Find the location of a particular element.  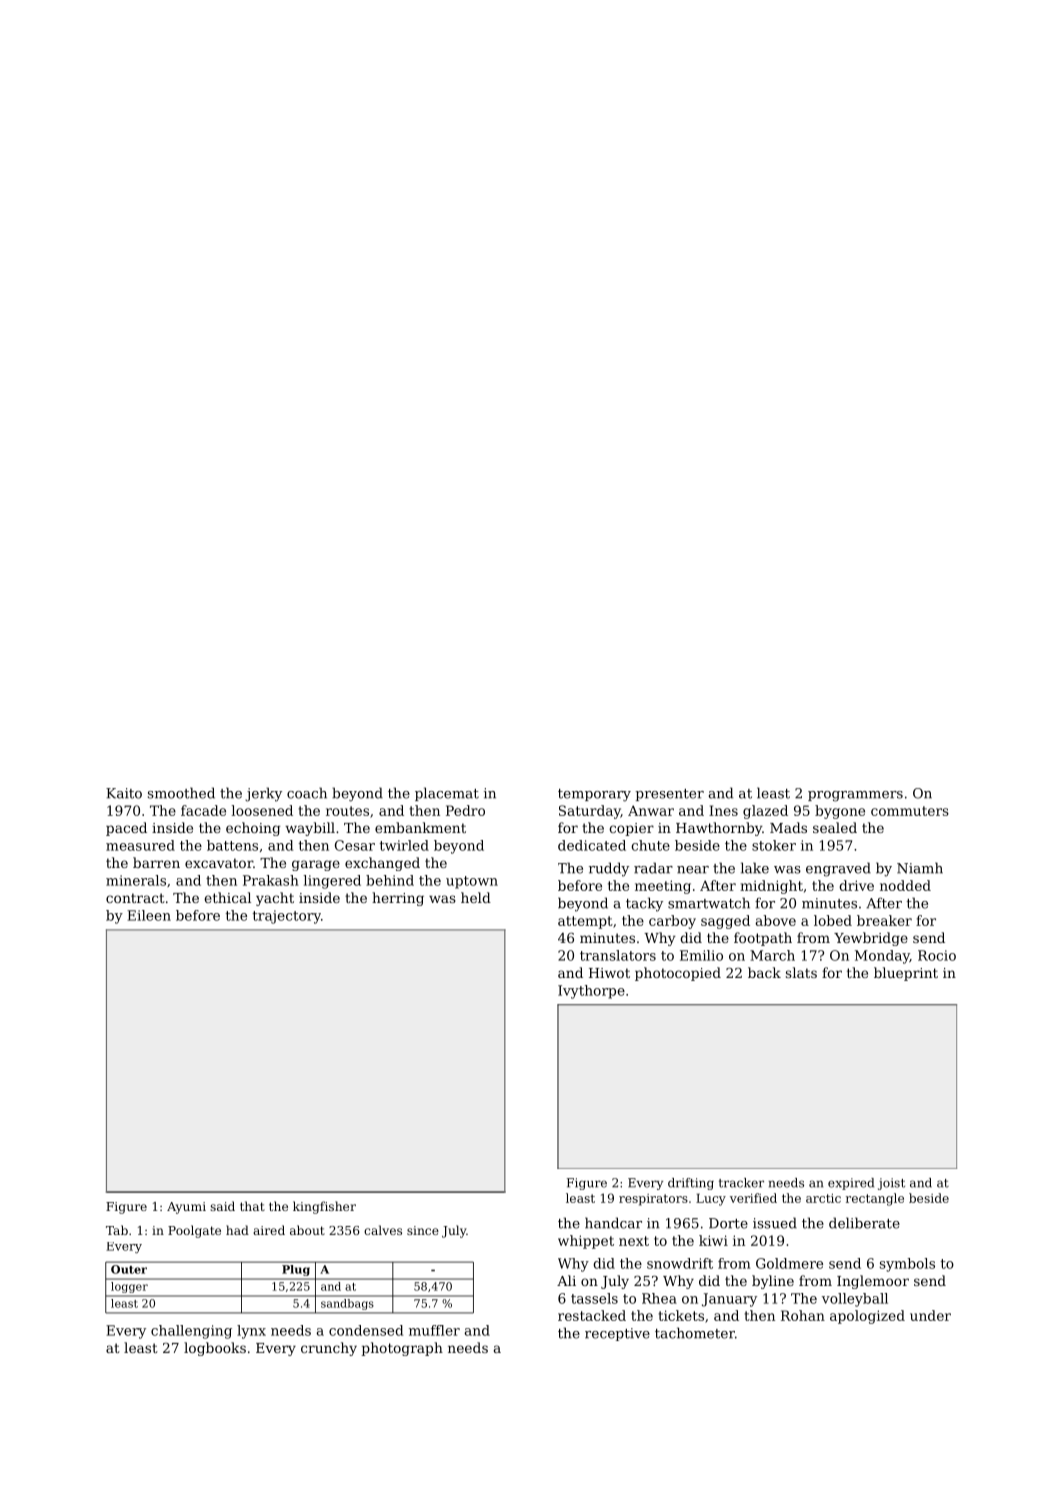

blueprint is located at coordinates (906, 974).
